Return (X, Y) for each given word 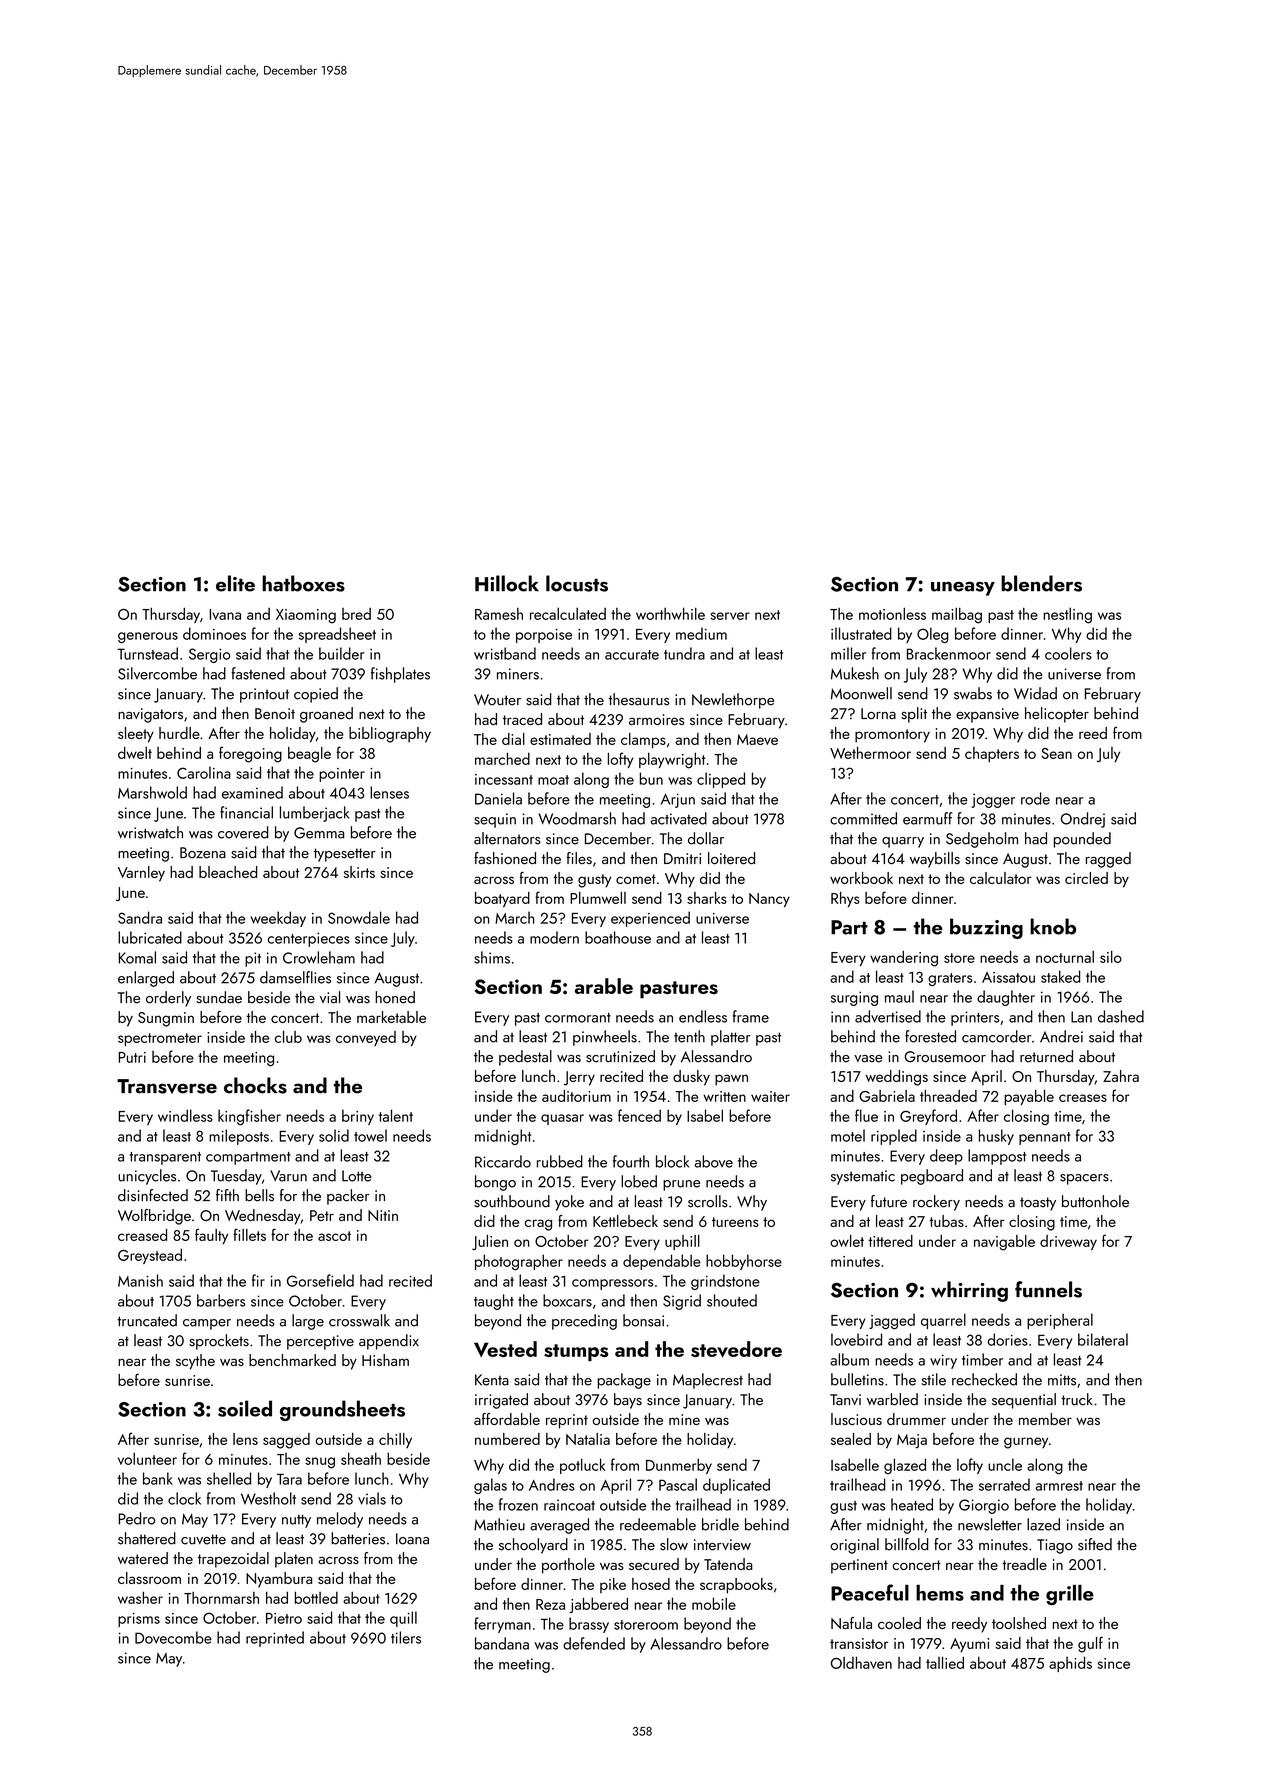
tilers (406, 1637)
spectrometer (160, 1039)
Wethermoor (870, 753)
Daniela (498, 798)
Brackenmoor (949, 653)
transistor (859, 1643)
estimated (560, 739)
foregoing (250, 754)
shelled (229, 1478)
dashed (1121, 1016)
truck (1077, 1399)
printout (264, 695)
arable (604, 986)
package (624, 1381)
